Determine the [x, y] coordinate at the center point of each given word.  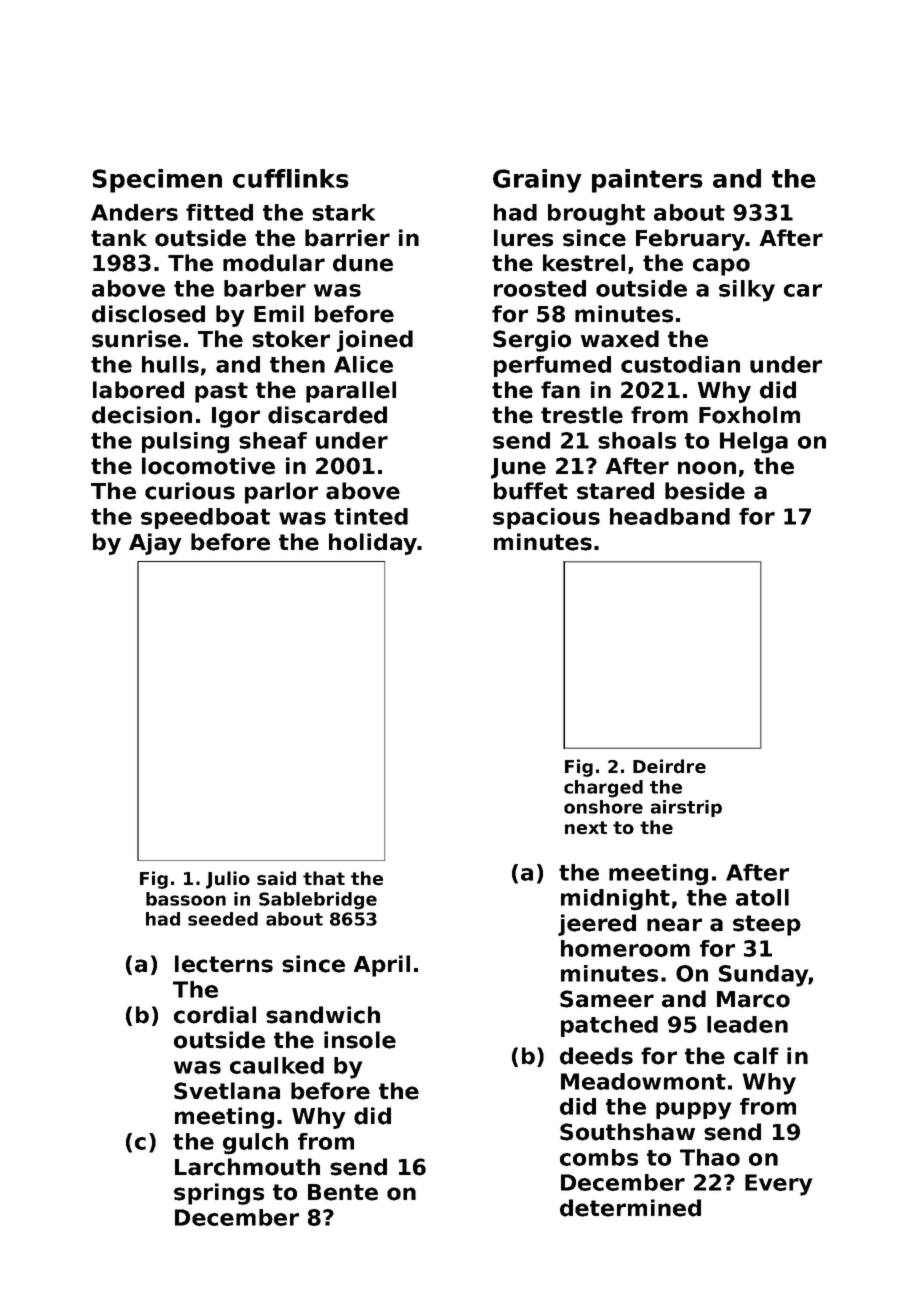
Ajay [155, 544]
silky [747, 291]
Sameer [607, 999]
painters [647, 181]
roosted [540, 288]
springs [219, 1194]
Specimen [157, 181]
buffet [531, 491]
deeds [596, 1056]
